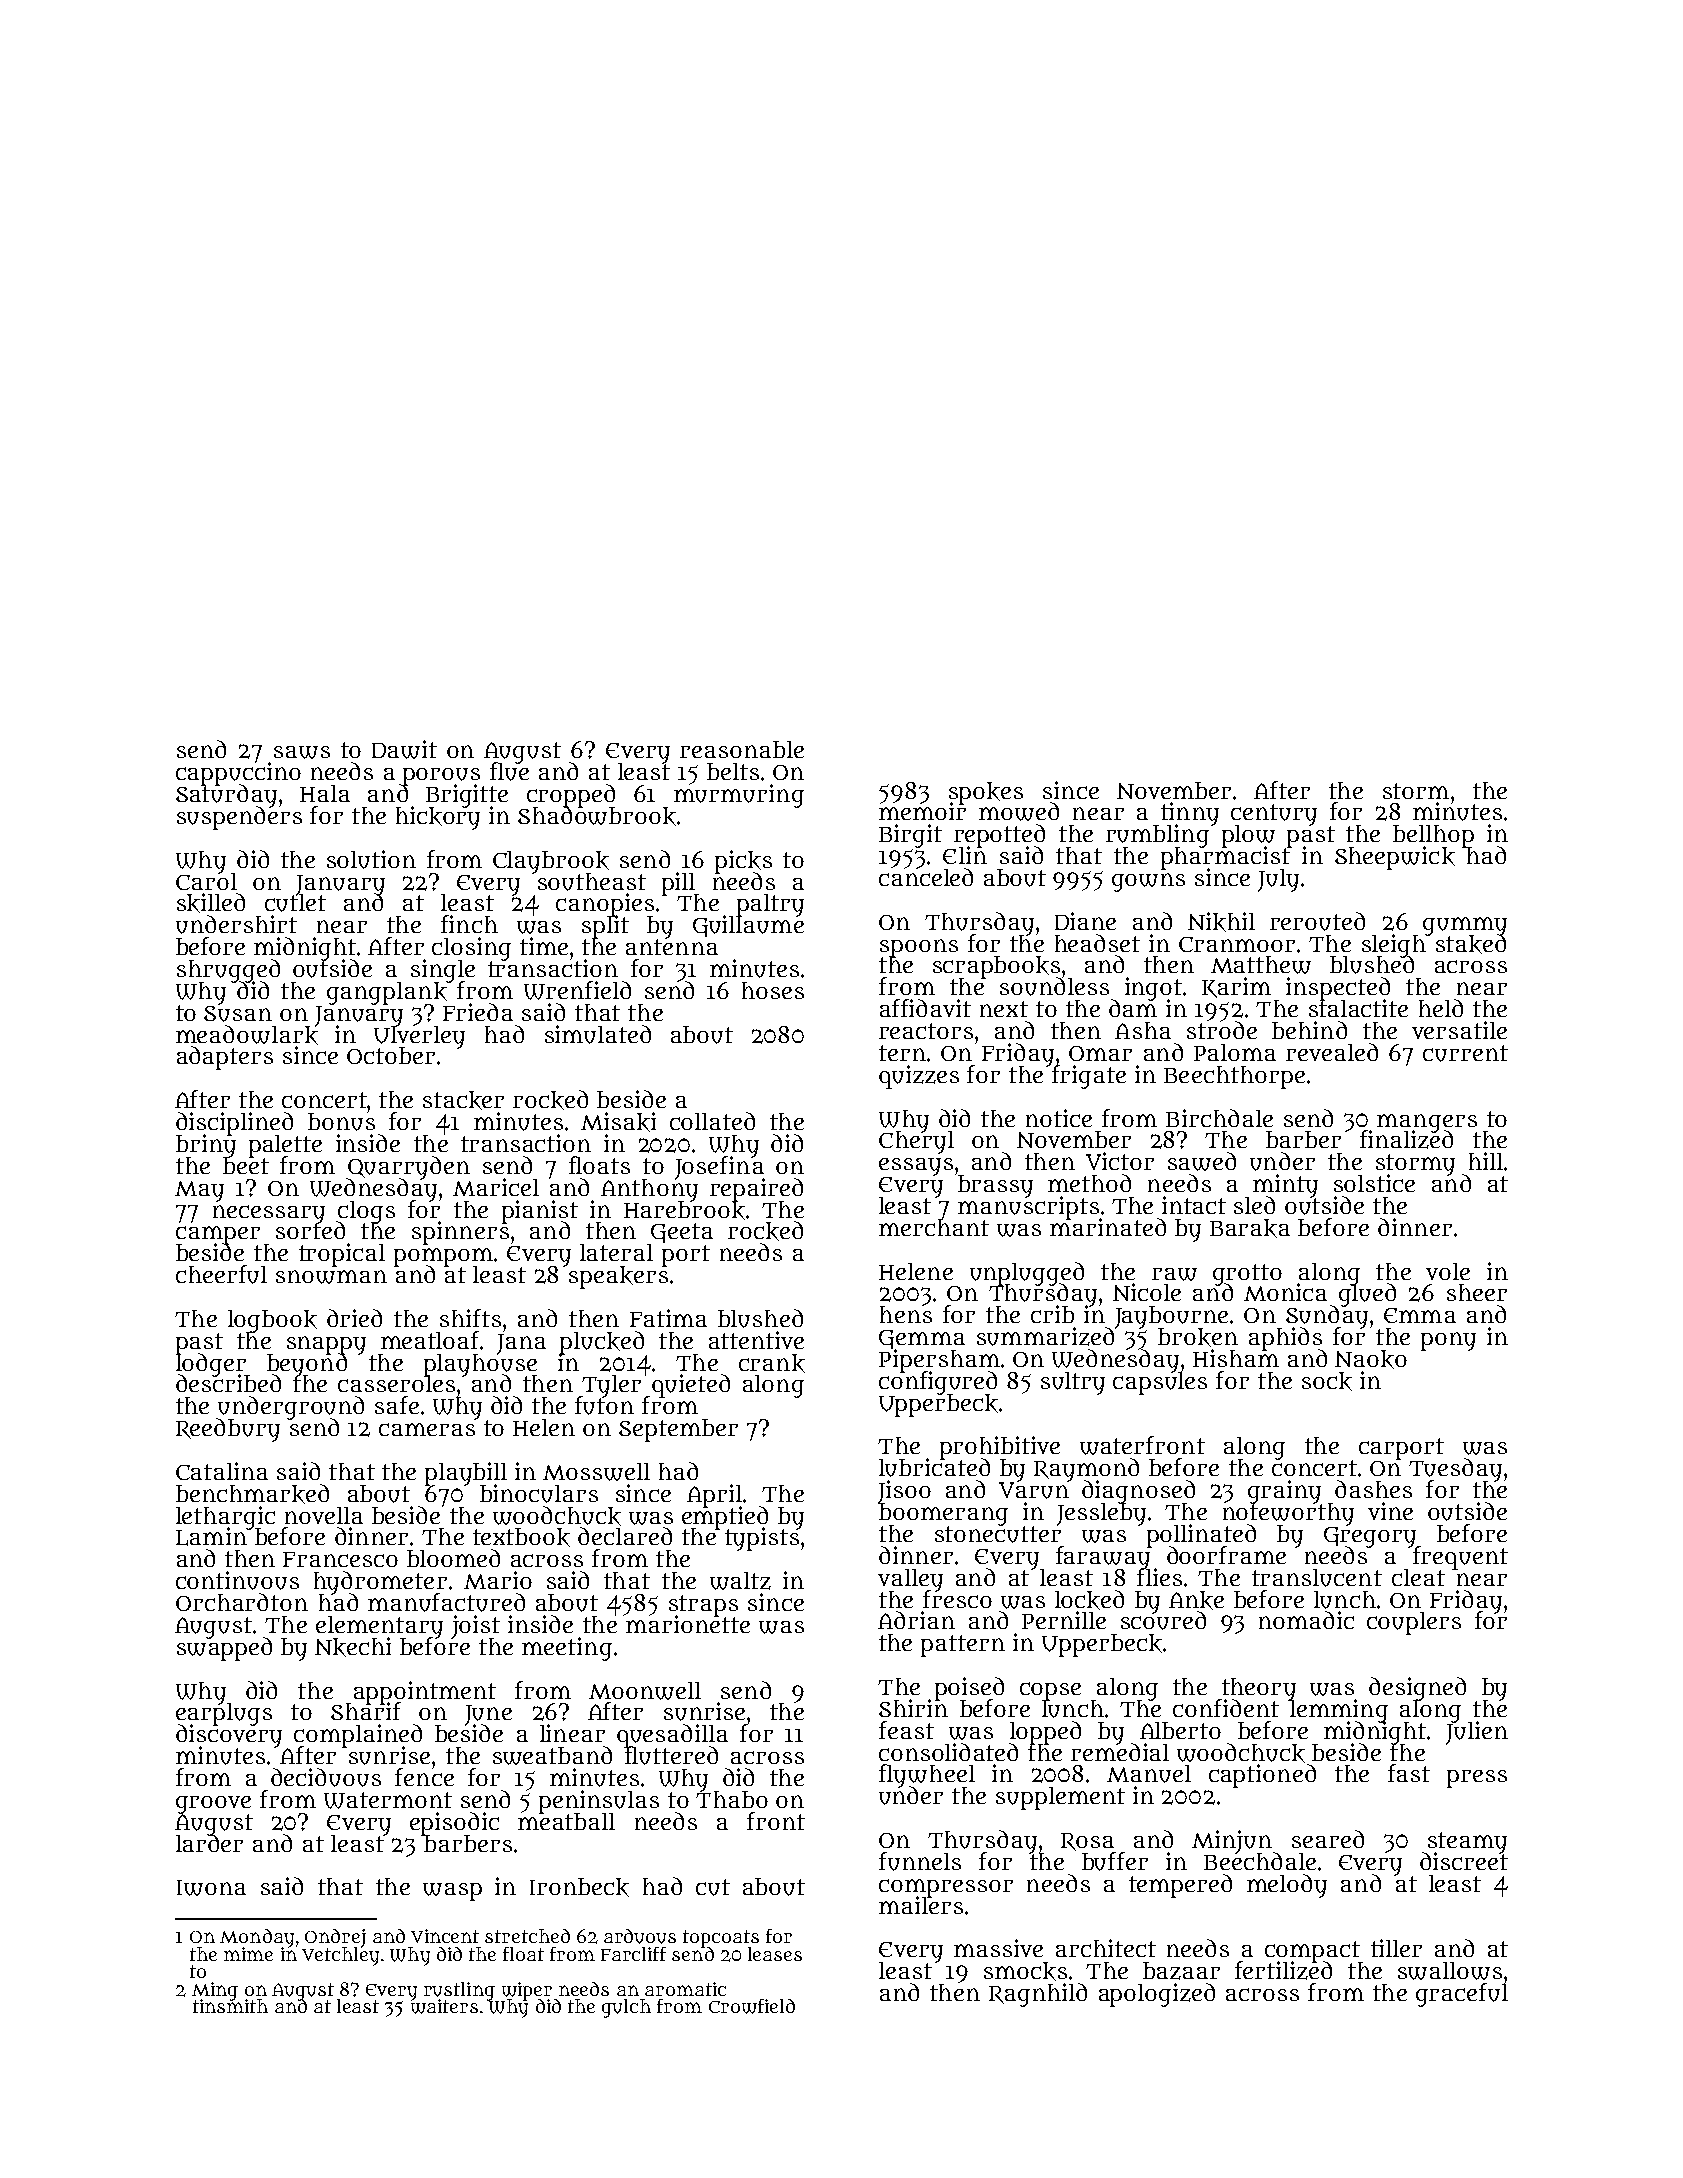 Image resolution: width=1683 pixels, height=2178 pixels. I want to click on spokes, so click(986, 792).
